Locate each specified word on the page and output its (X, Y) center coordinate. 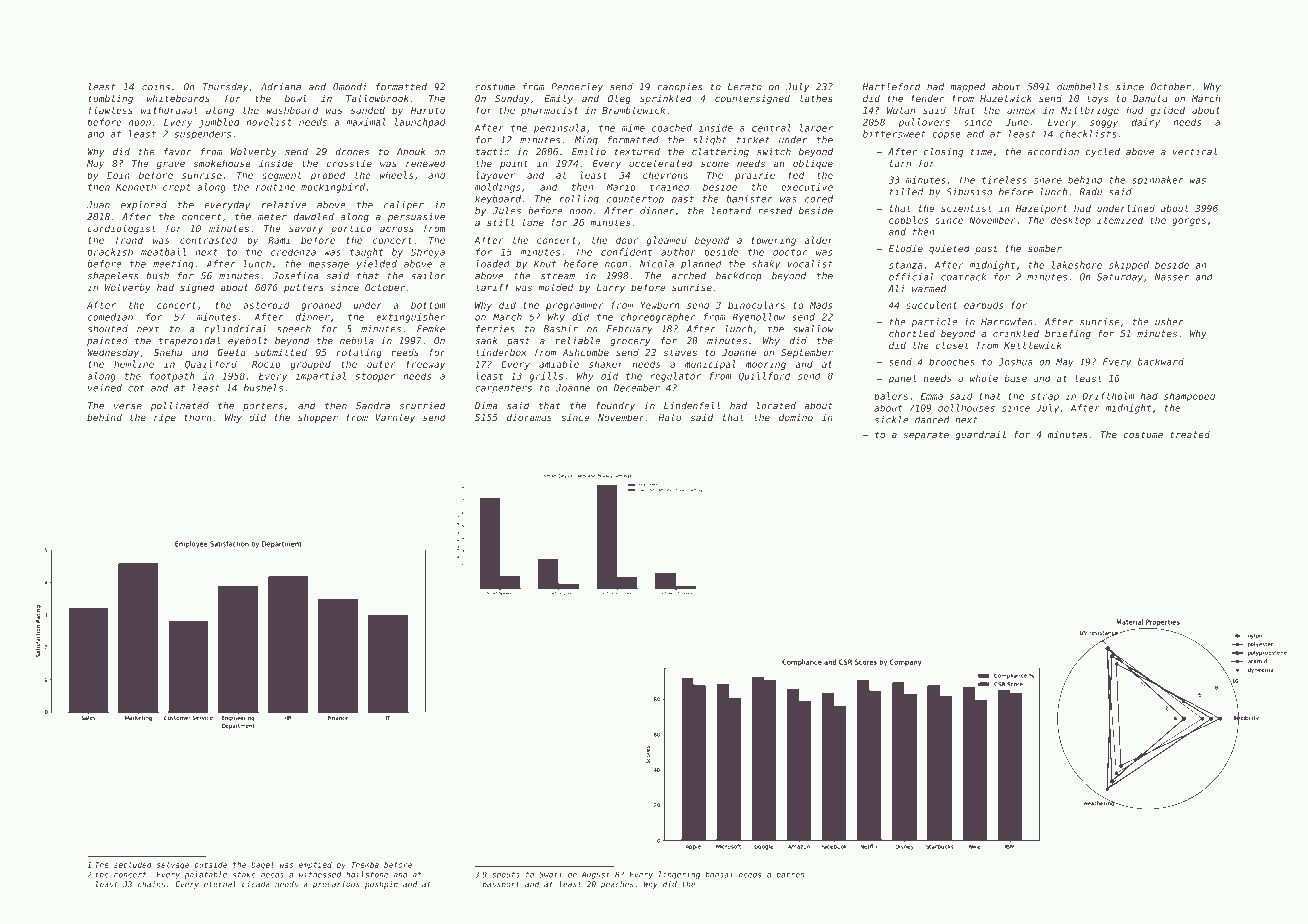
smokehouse (222, 163)
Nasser (1172, 277)
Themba (365, 865)
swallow (813, 329)
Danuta (1150, 98)
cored (819, 199)
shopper (318, 418)
